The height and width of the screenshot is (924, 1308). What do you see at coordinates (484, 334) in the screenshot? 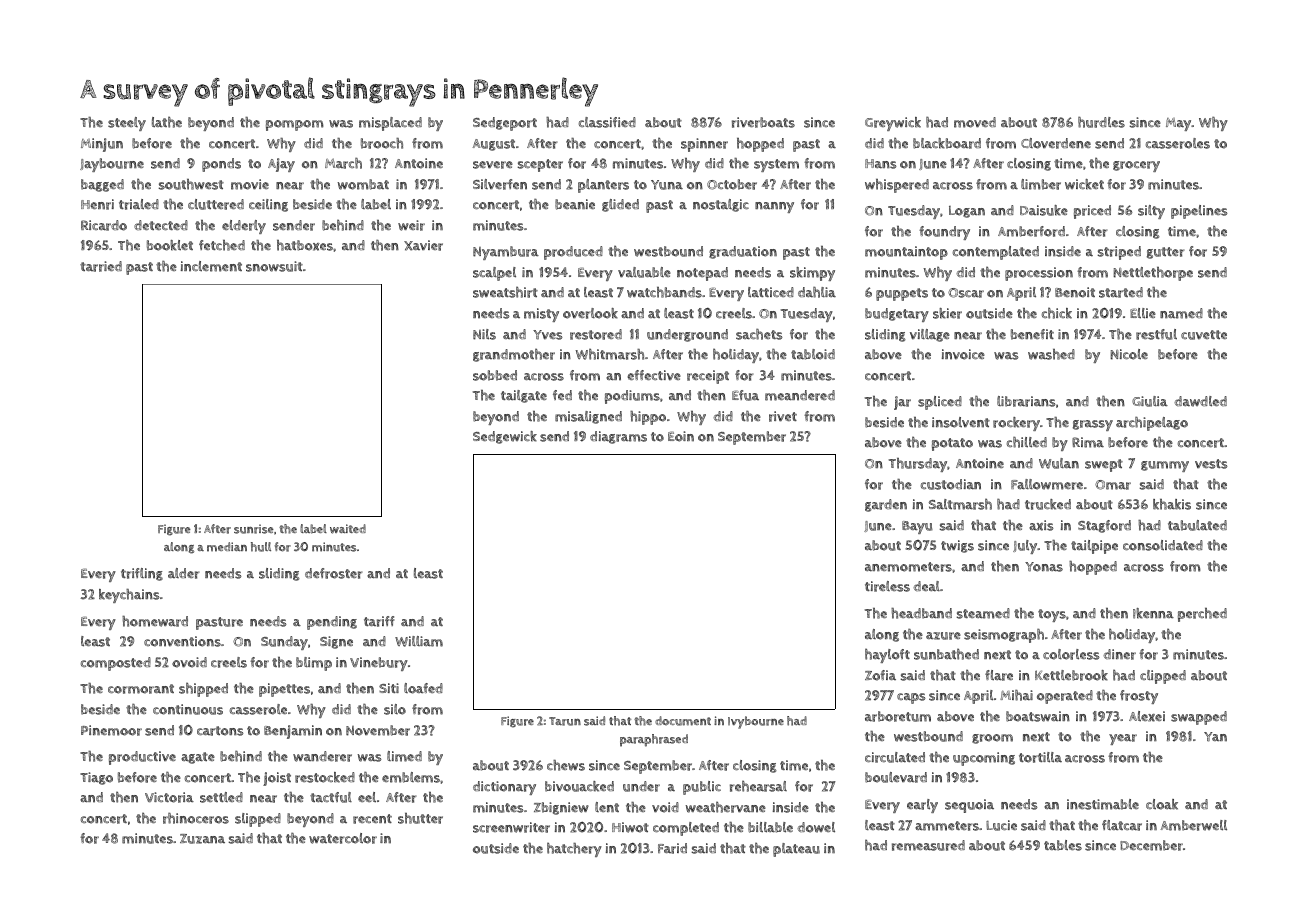
I see `Nils` at bounding box center [484, 334].
